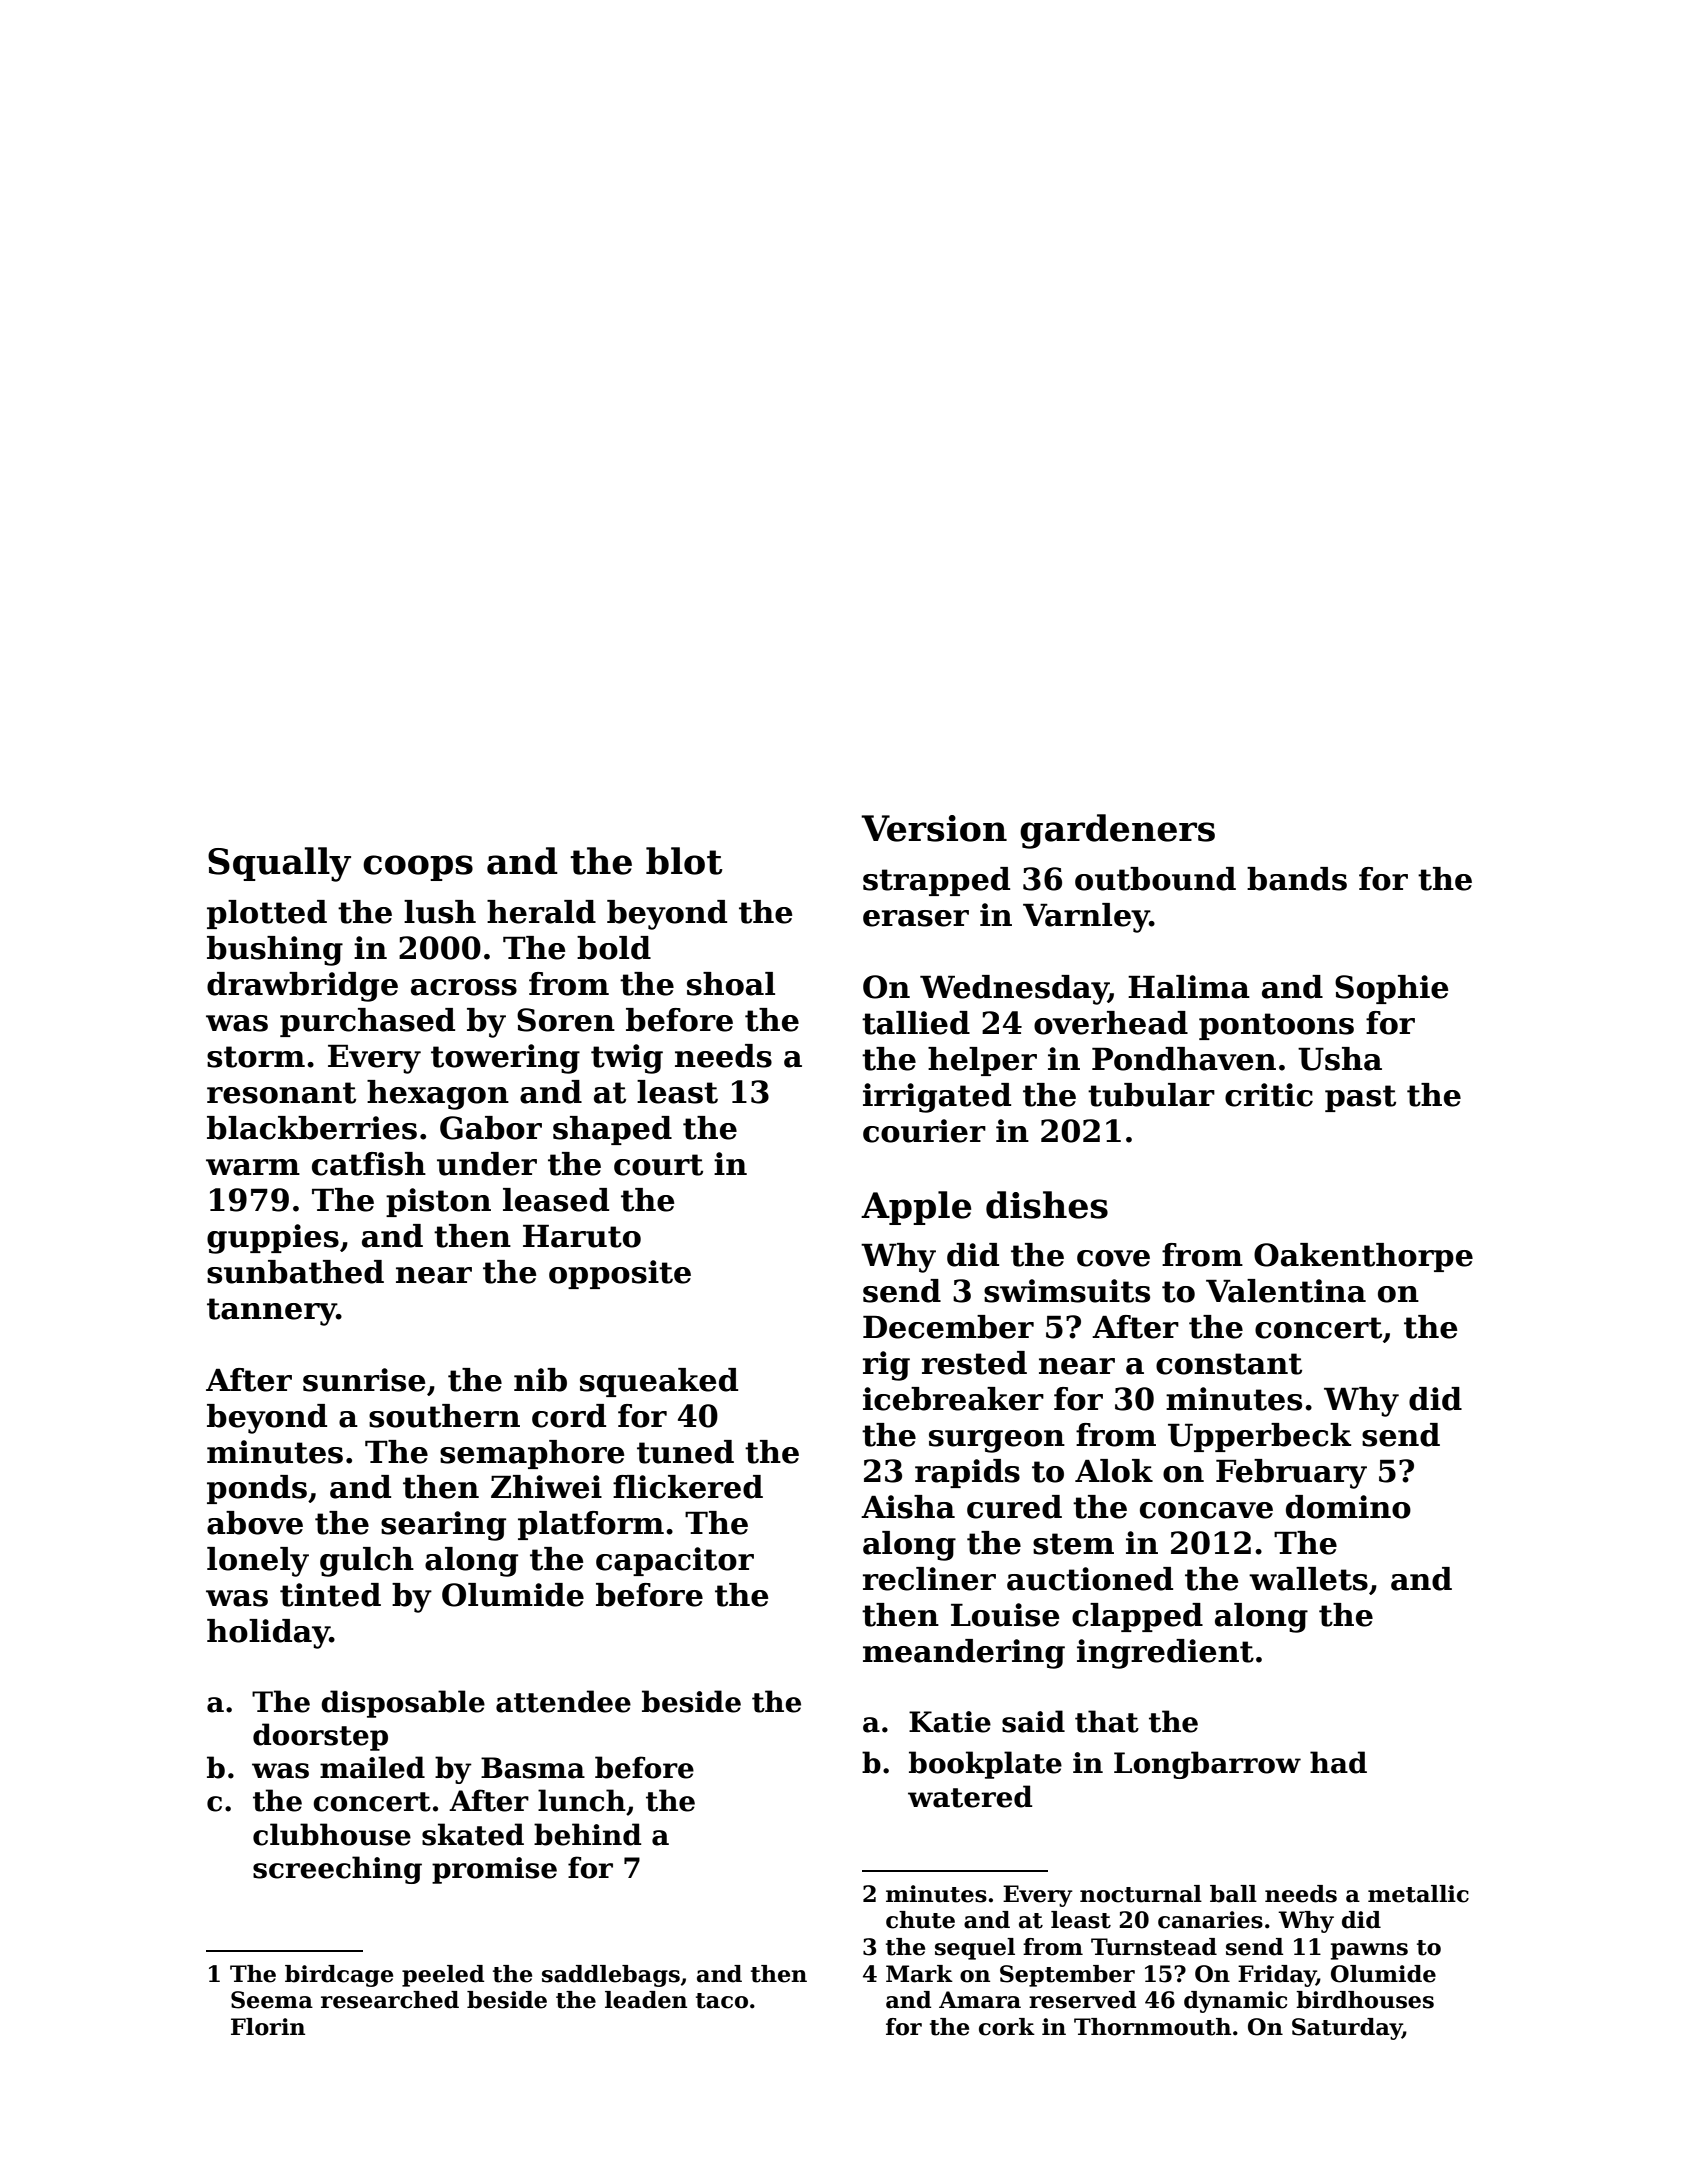  Describe the element at coordinates (722, 2001) in the screenshot. I see `taco` at that location.
